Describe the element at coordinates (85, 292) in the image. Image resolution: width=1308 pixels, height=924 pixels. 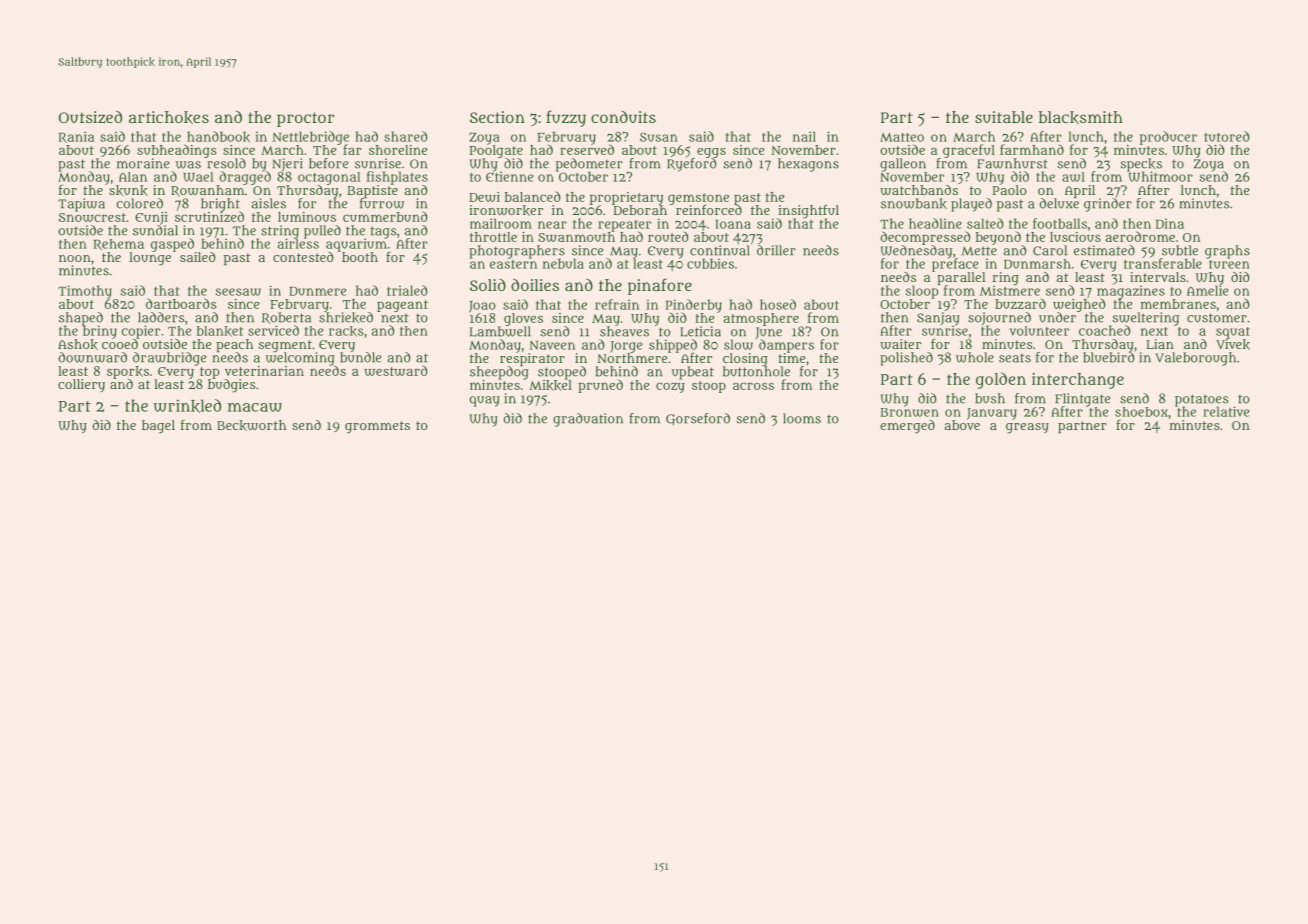
I see `Timothy` at that location.
